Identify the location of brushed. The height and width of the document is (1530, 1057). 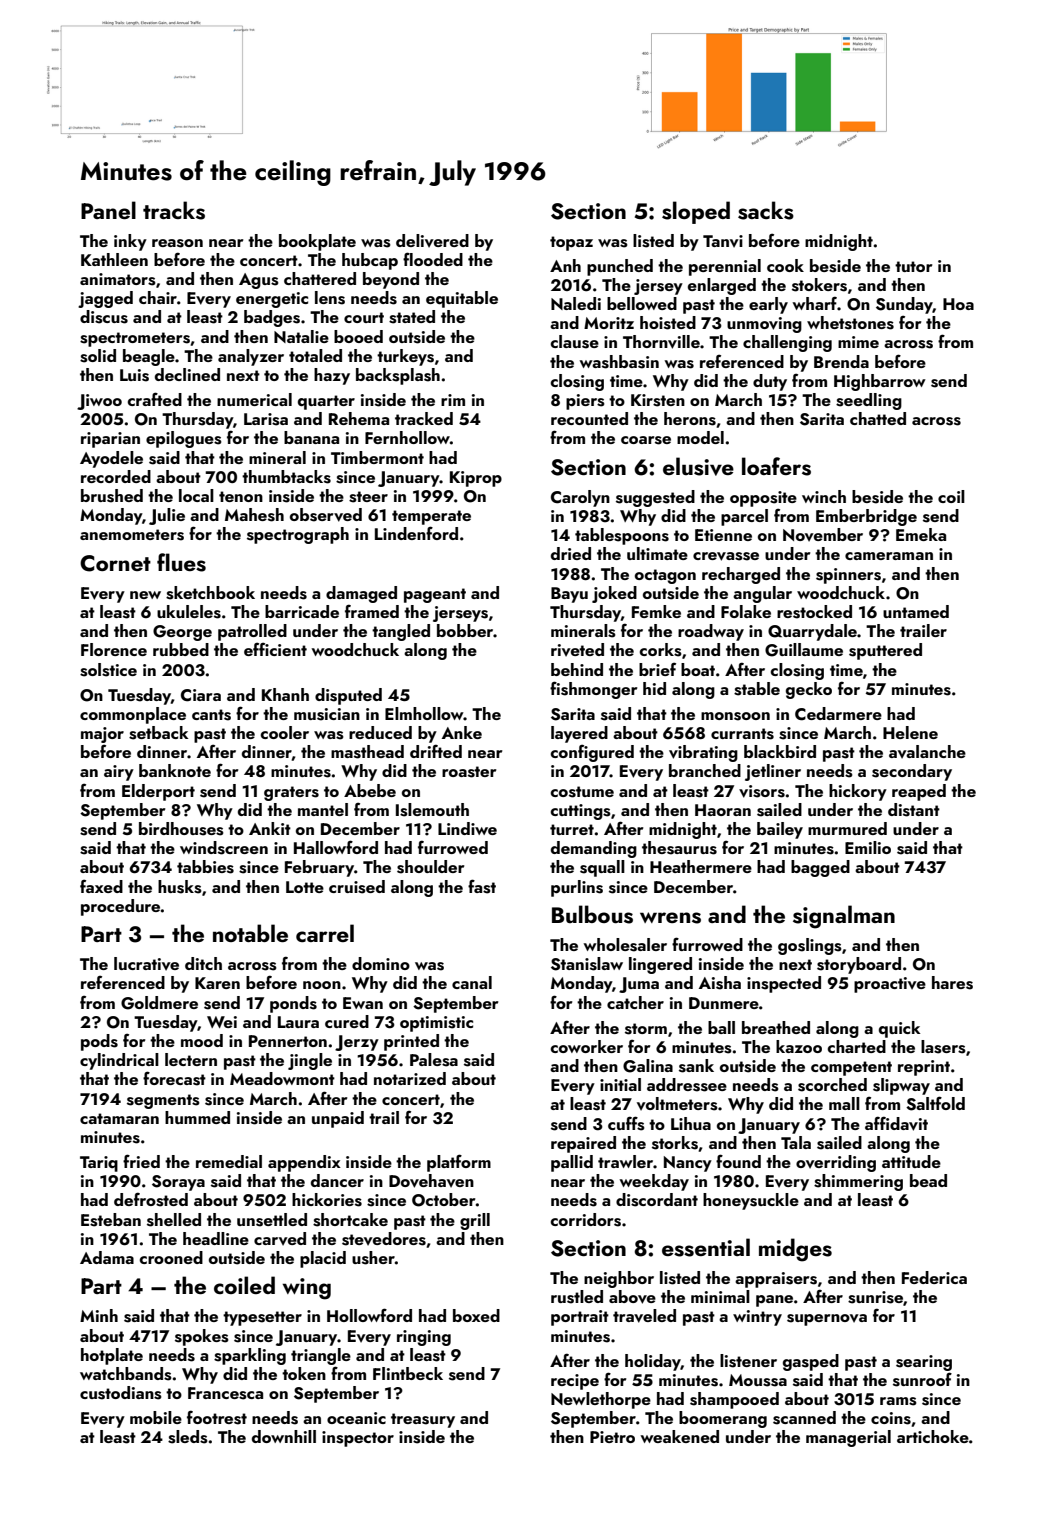
(112, 496).
